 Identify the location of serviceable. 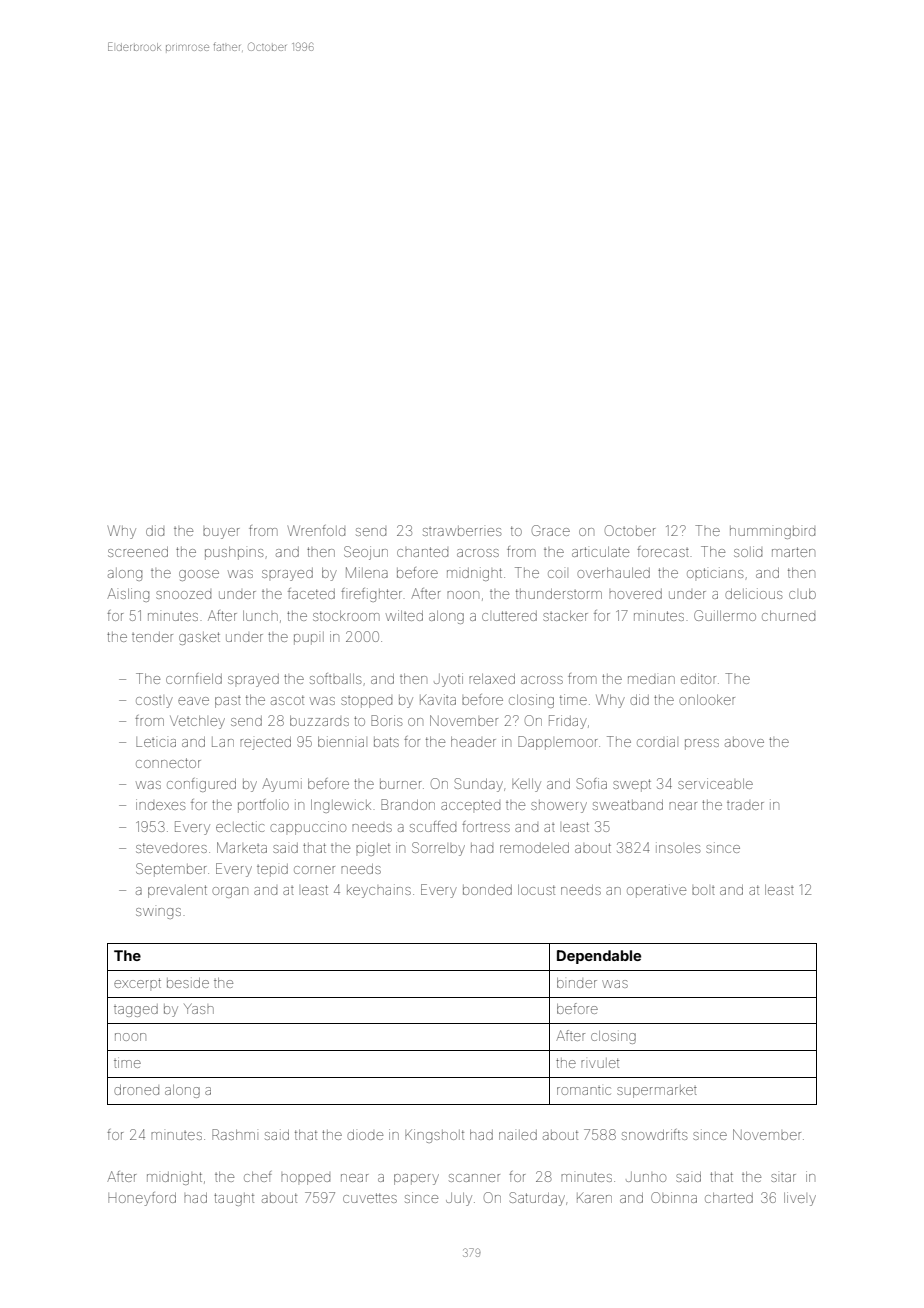
(715, 783).
